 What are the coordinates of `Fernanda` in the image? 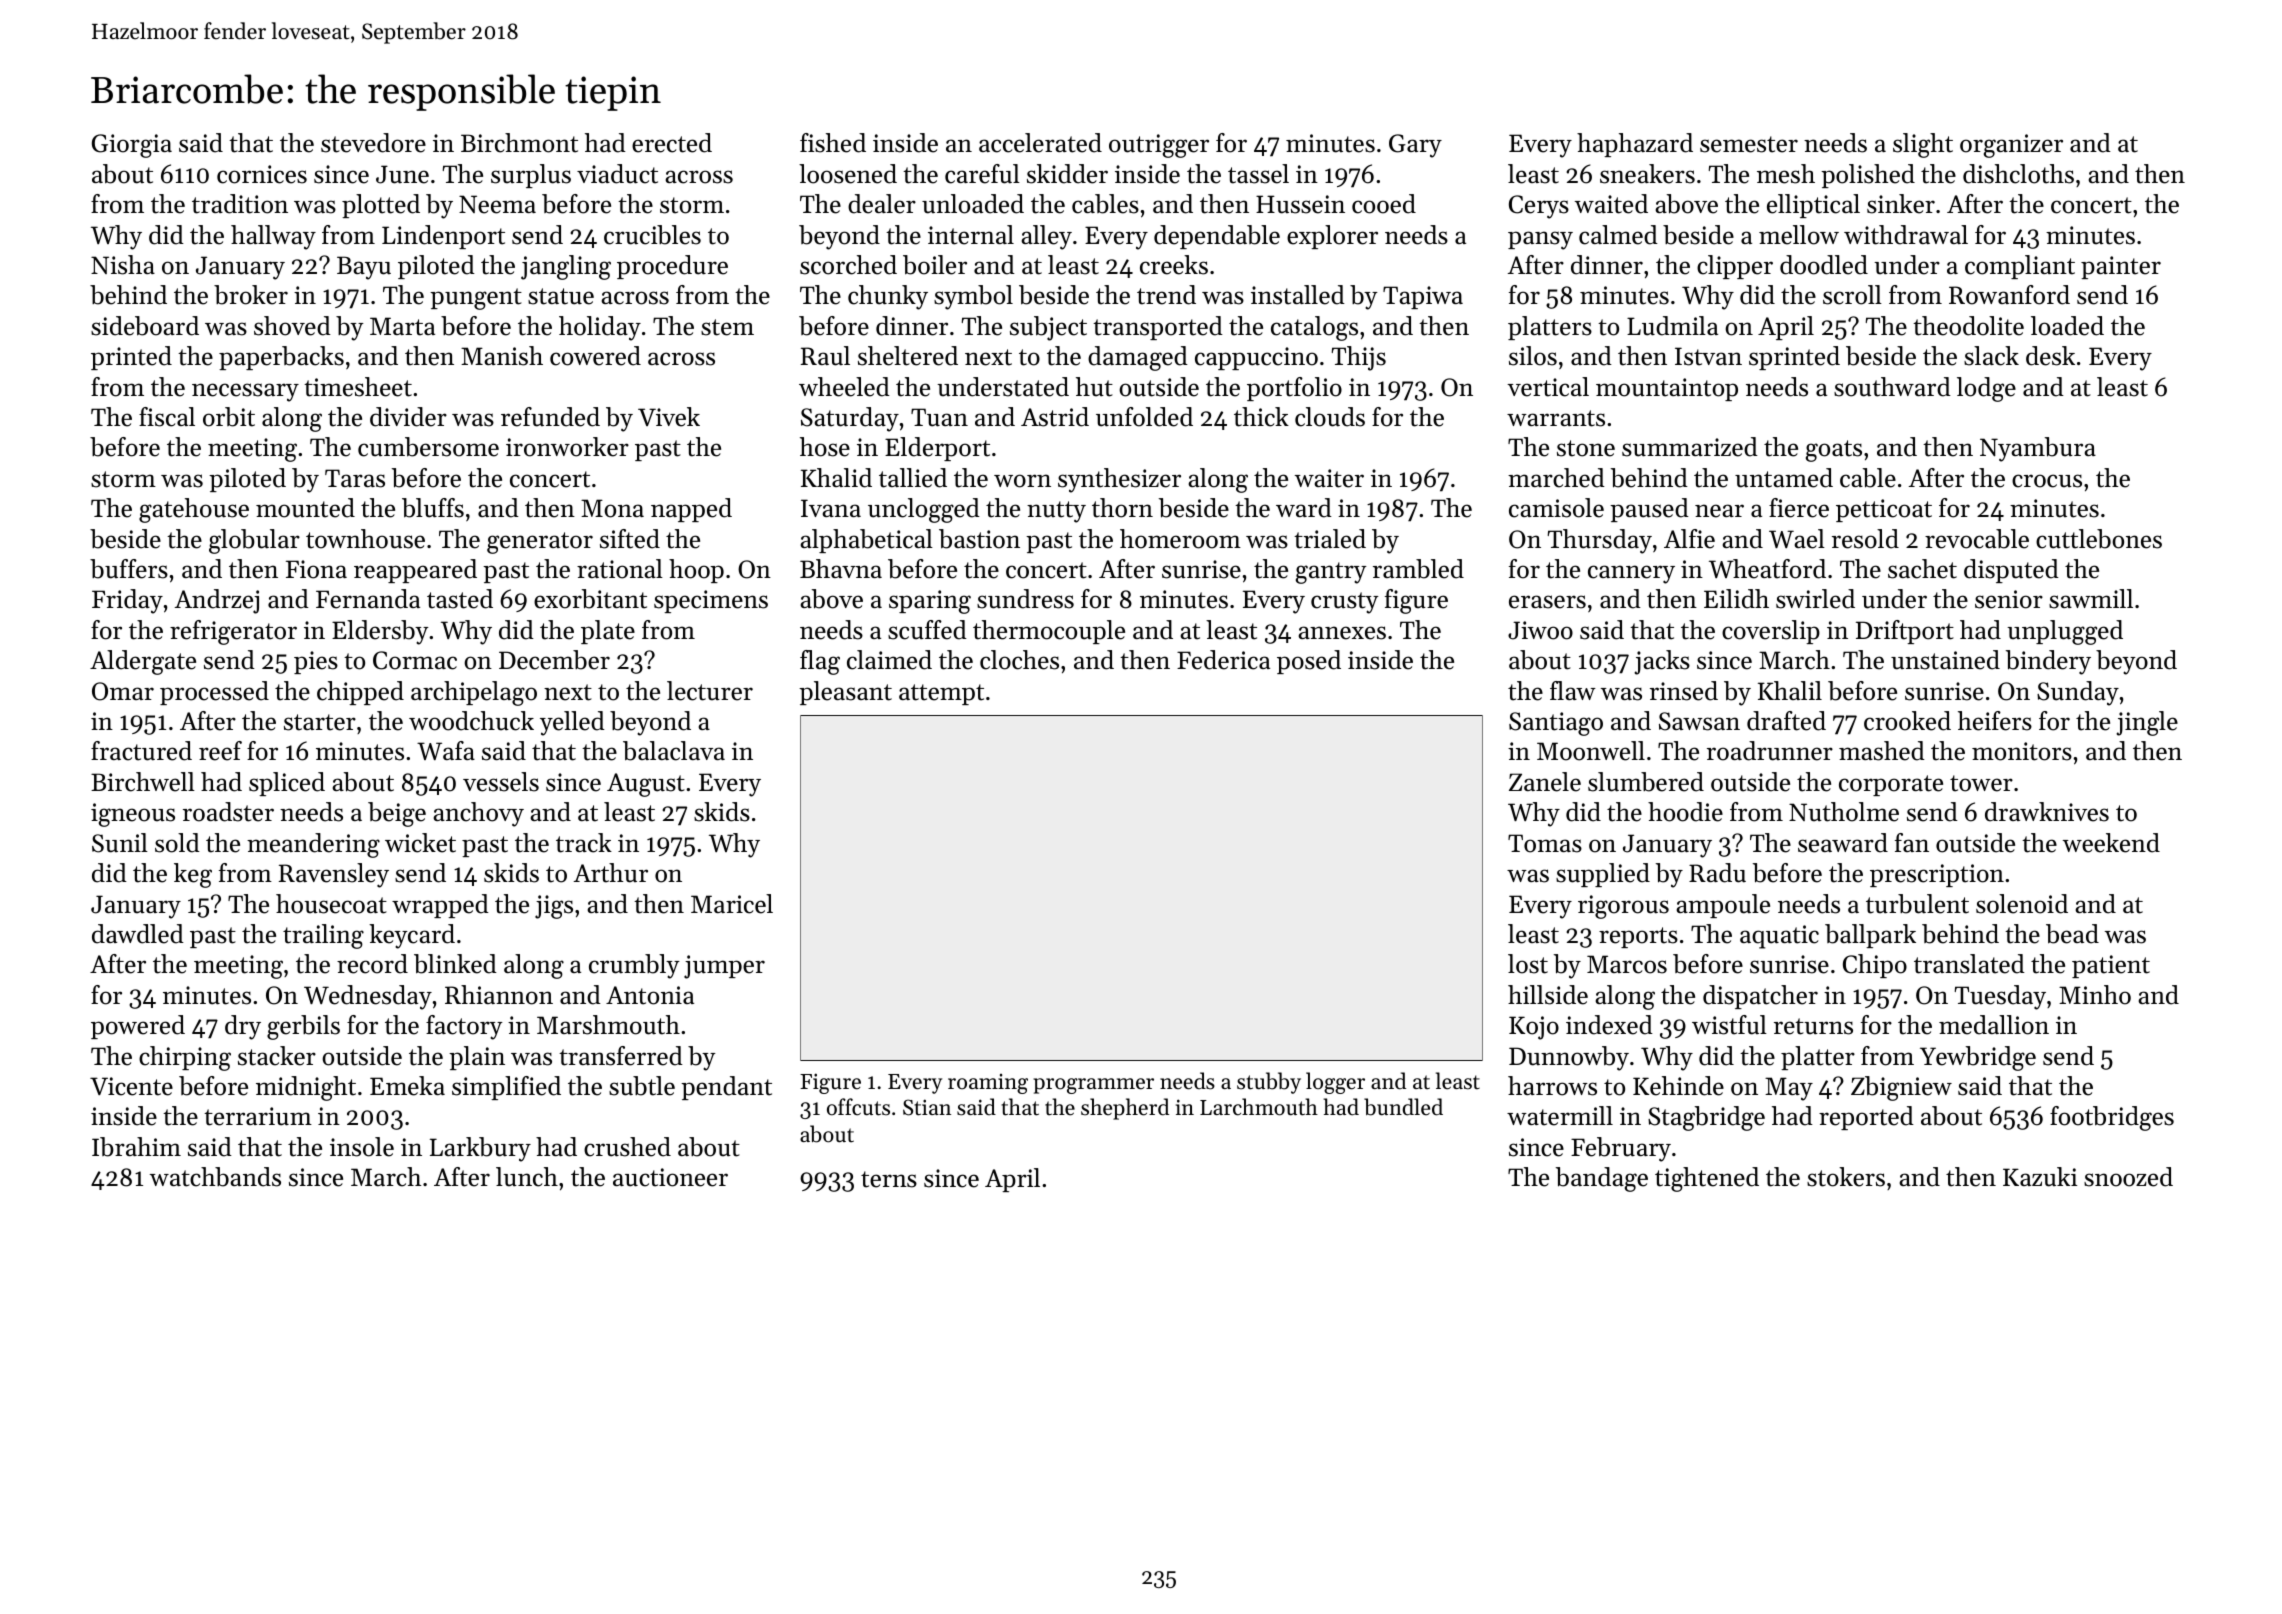 It's located at (368, 599).
